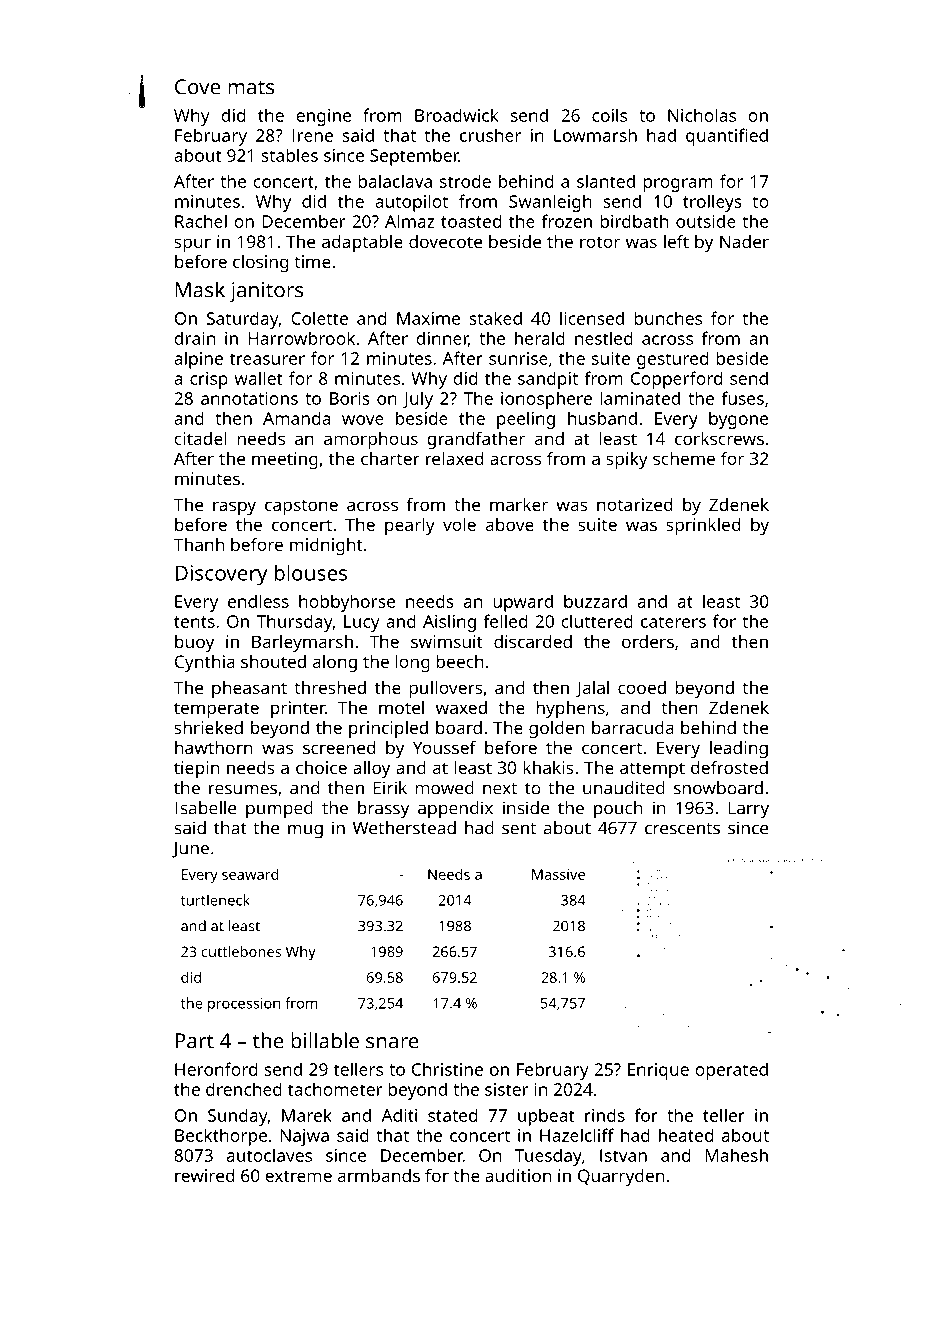  What do you see at coordinates (392, 1043) in the document?
I see `snare` at bounding box center [392, 1043].
